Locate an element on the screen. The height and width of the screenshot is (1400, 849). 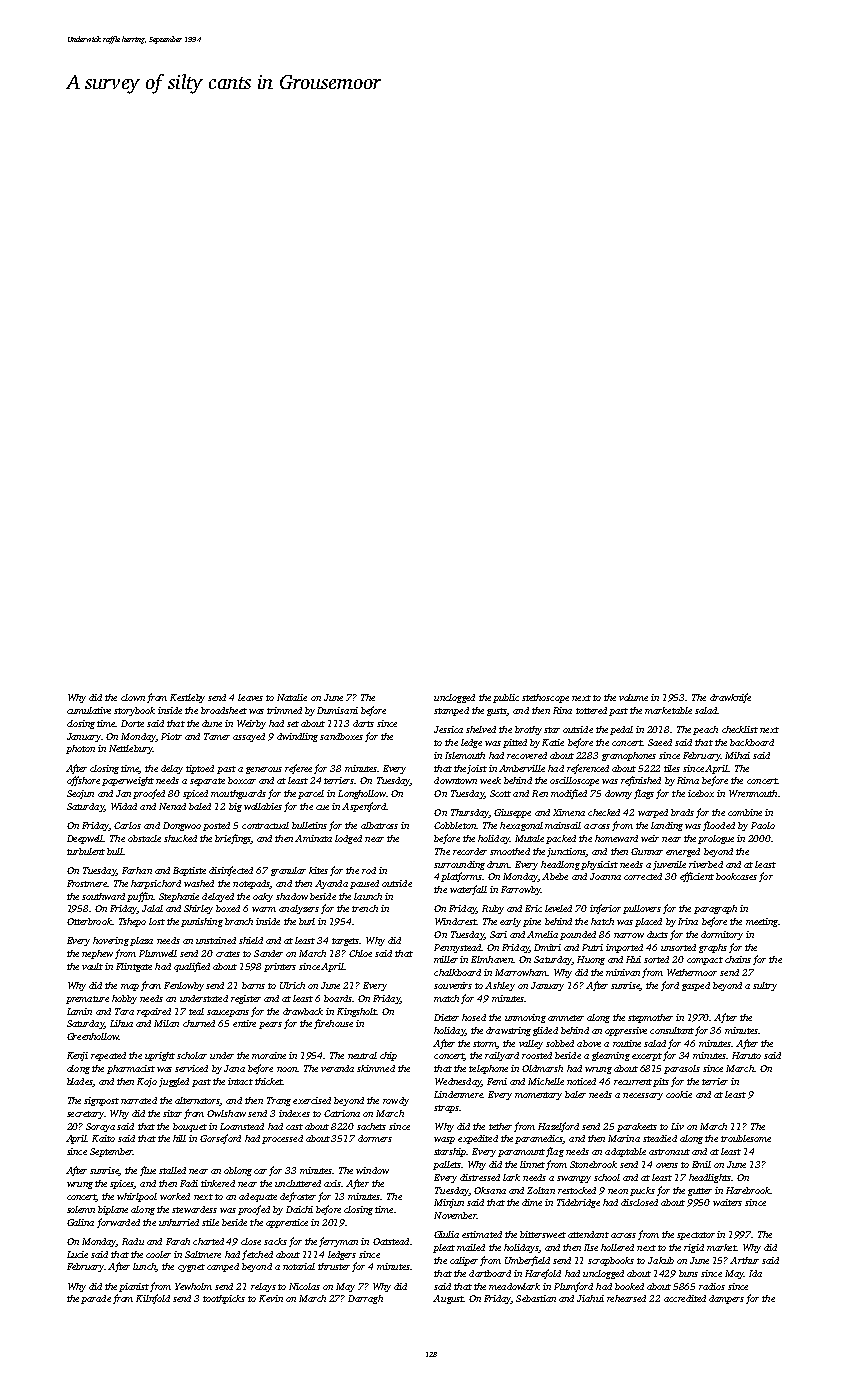
Lindenmere is located at coordinates (458, 1094).
